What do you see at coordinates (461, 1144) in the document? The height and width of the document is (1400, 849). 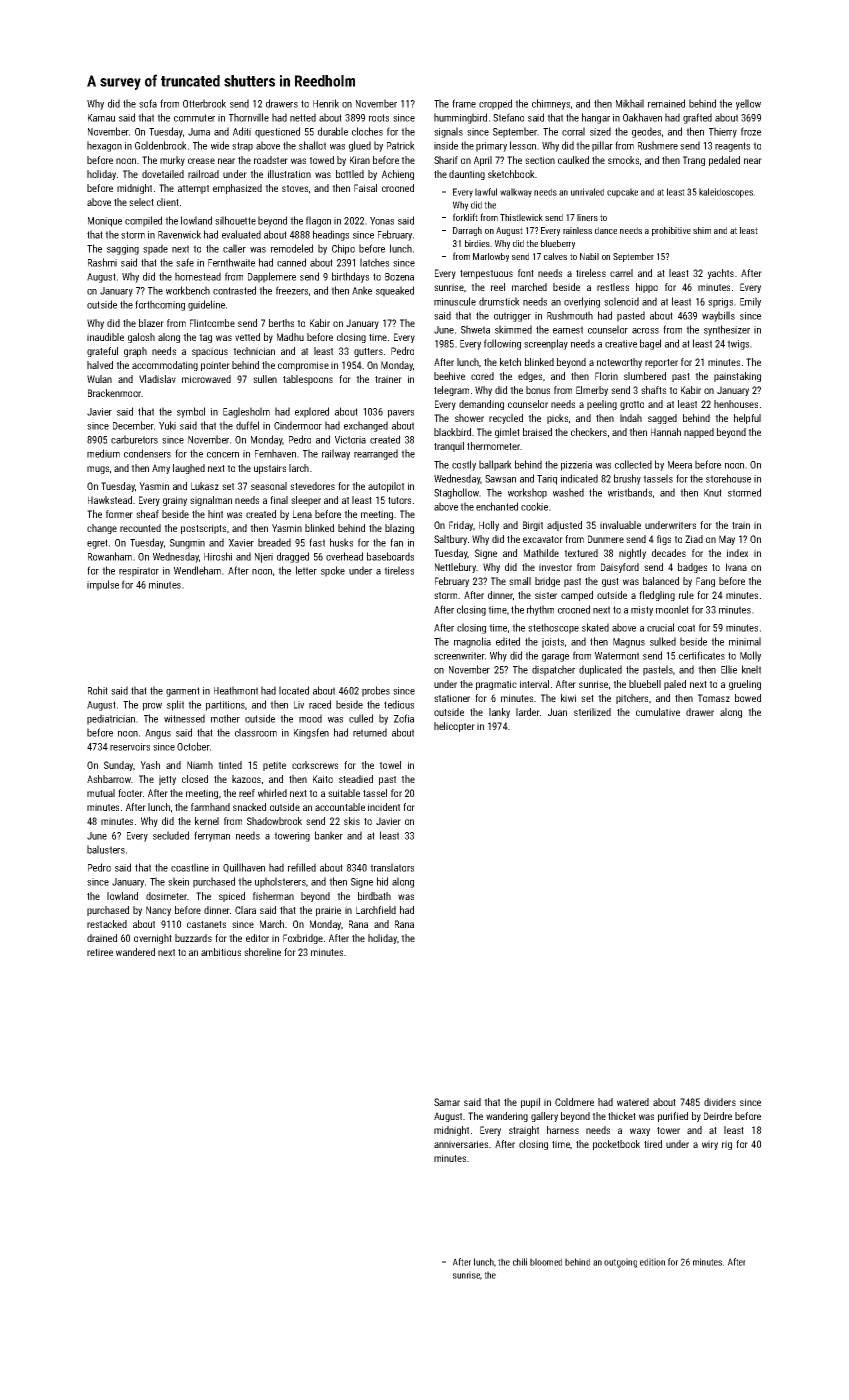 I see `anniversaries` at bounding box center [461, 1144].
